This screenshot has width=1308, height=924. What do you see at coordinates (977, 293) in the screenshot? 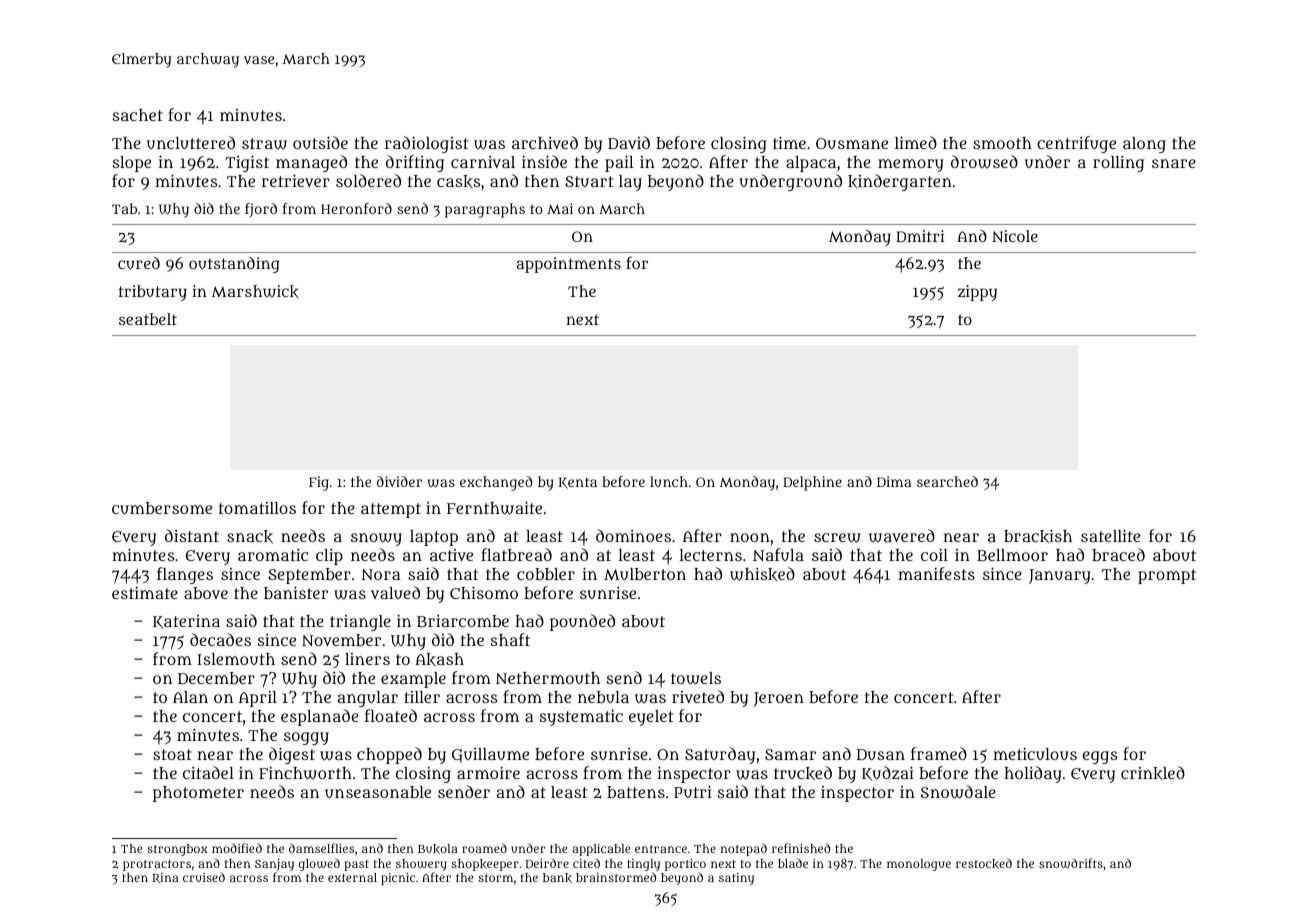
I see `zippy` at bounding box center [977, 293].
